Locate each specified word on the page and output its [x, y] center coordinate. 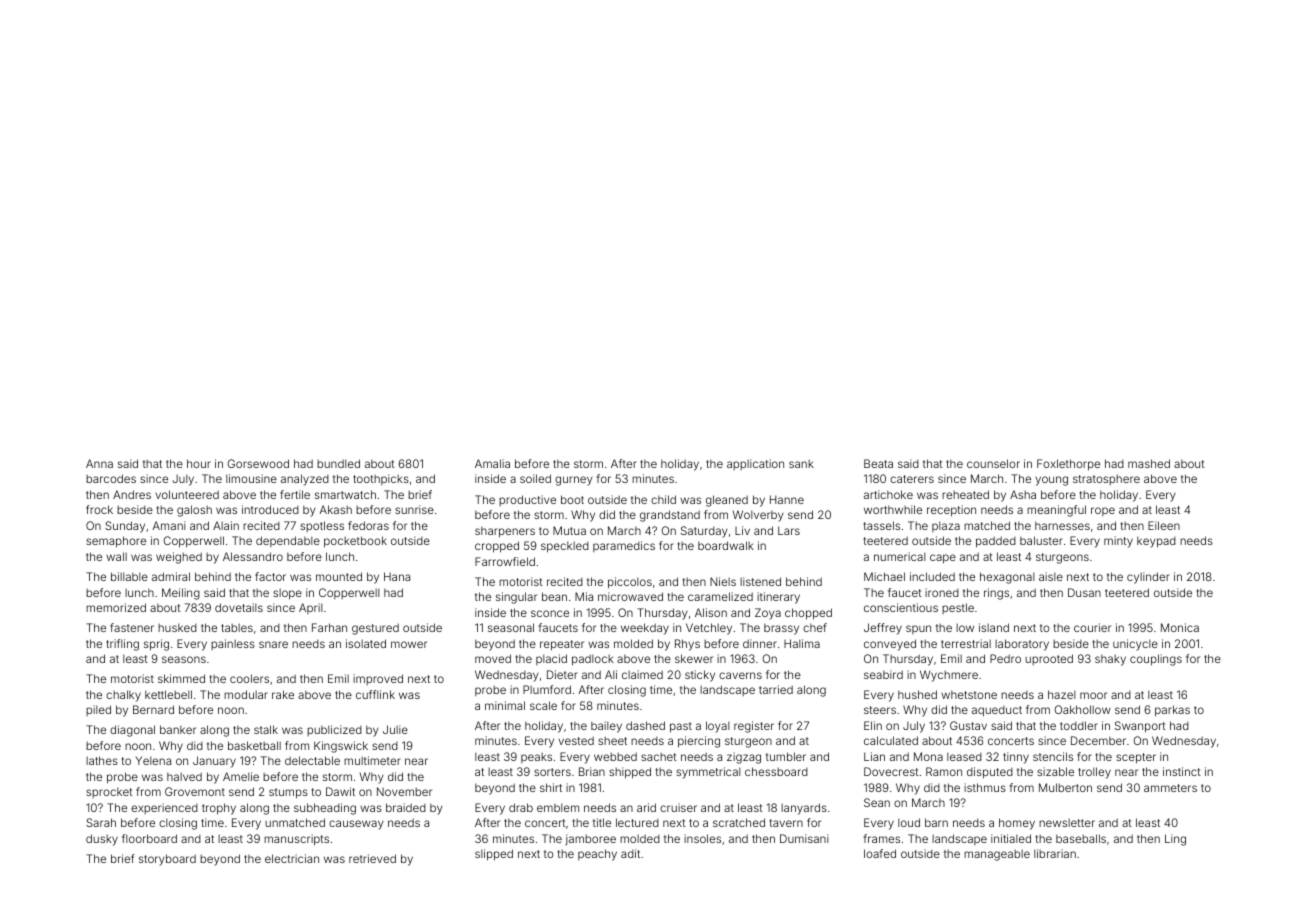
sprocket [109, 792]
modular [246, 694]
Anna [99, 463]
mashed [1149, 463]
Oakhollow [1083, 709]
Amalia [492, 463]
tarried [776, 689]
